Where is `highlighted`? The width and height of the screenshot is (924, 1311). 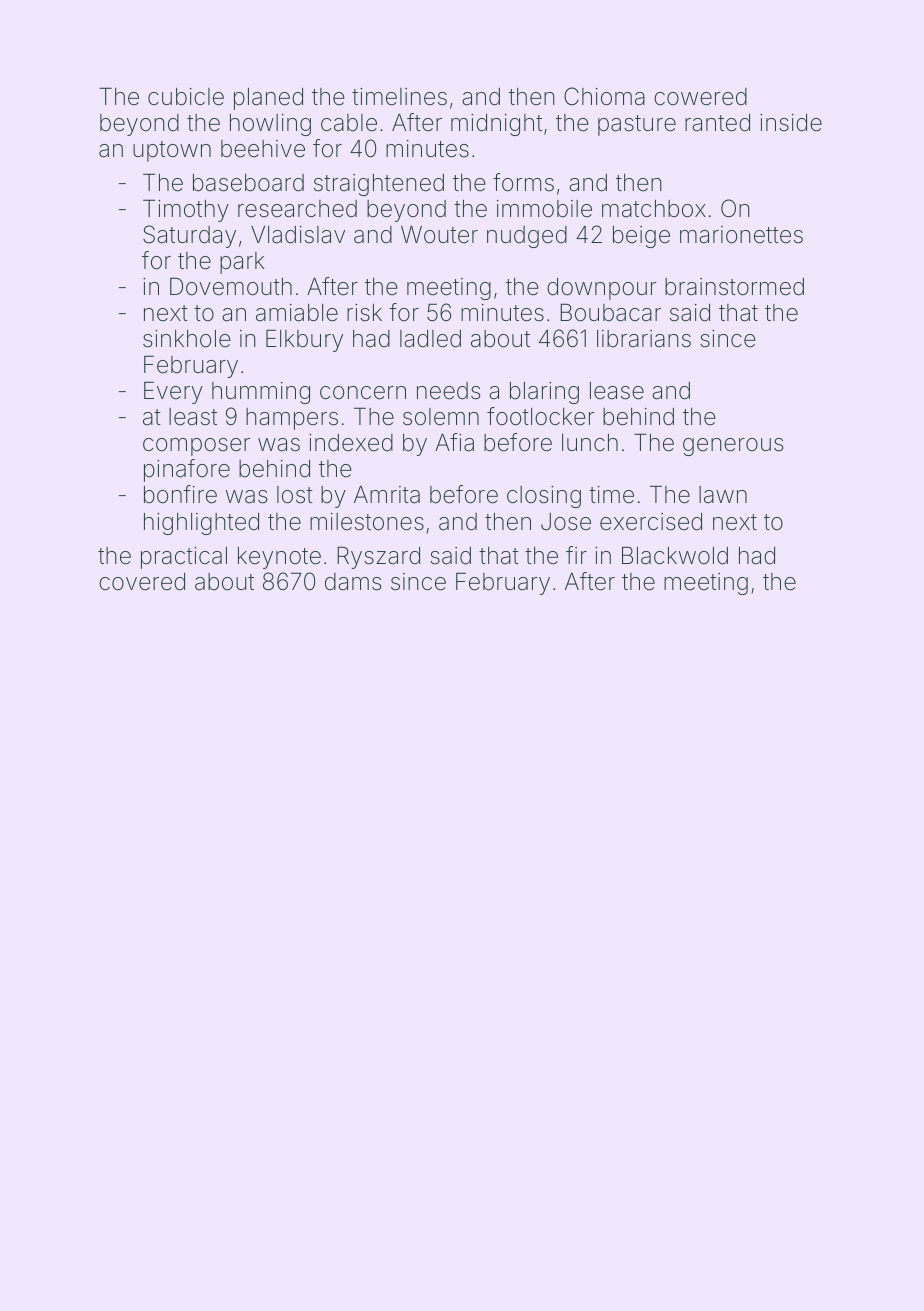
highlighted is located at coordinates (201, 524).
